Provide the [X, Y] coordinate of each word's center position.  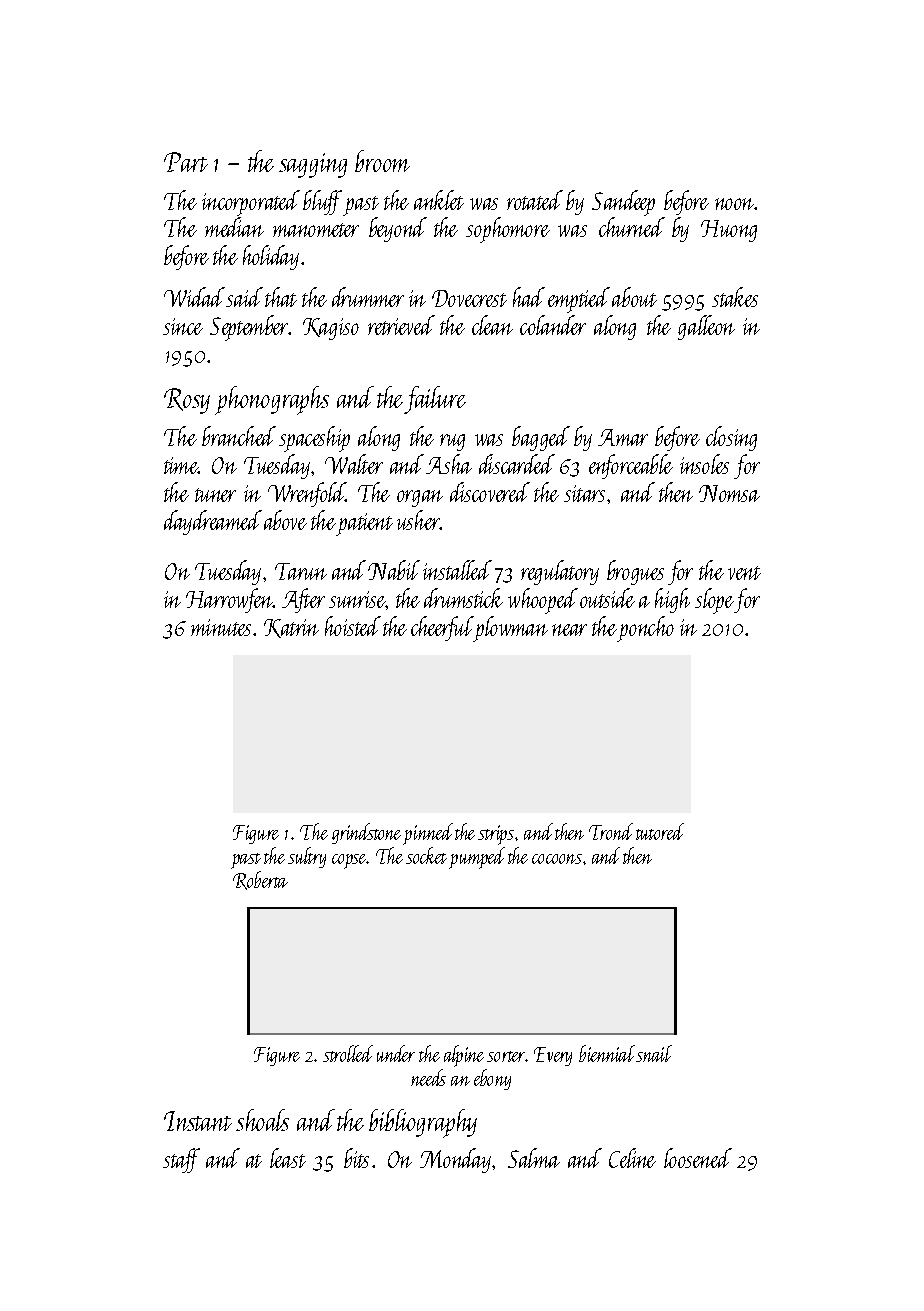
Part [186, 162]
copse [349, 861]
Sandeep [623, 203]
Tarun [301, 571]
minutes [221, 627]
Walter [354, 464]
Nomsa [729, 493]
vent [744, 573]
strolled [348, 1053]
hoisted [353, 626]
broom [382, 161]
